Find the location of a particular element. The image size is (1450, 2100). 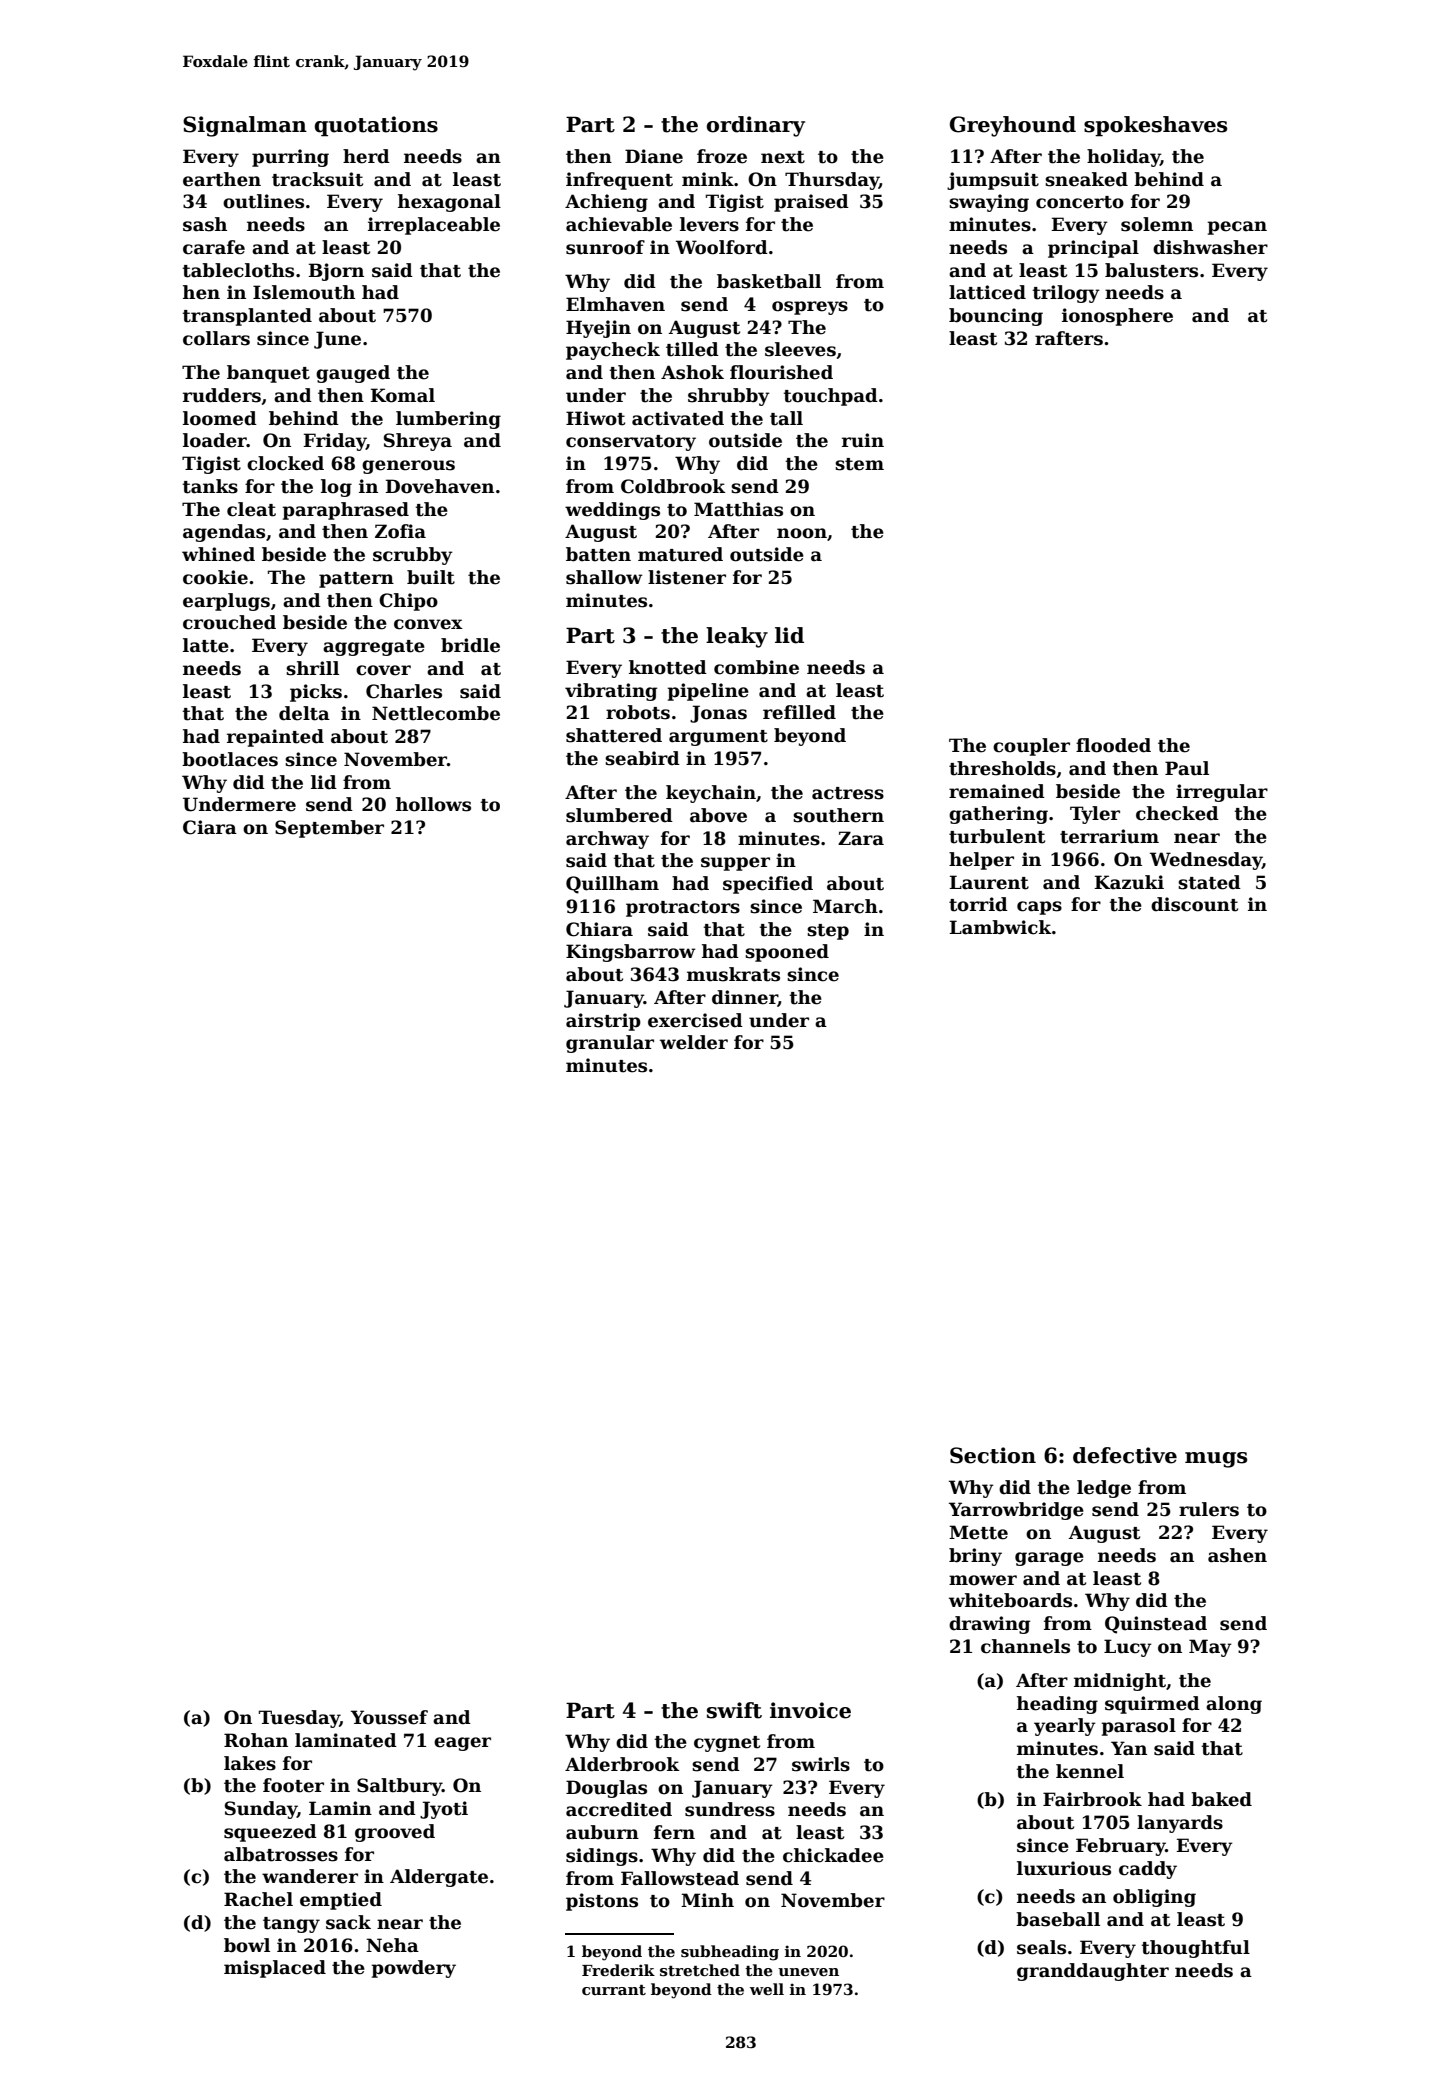

Rohan is located at coordinates (256, 1740).
